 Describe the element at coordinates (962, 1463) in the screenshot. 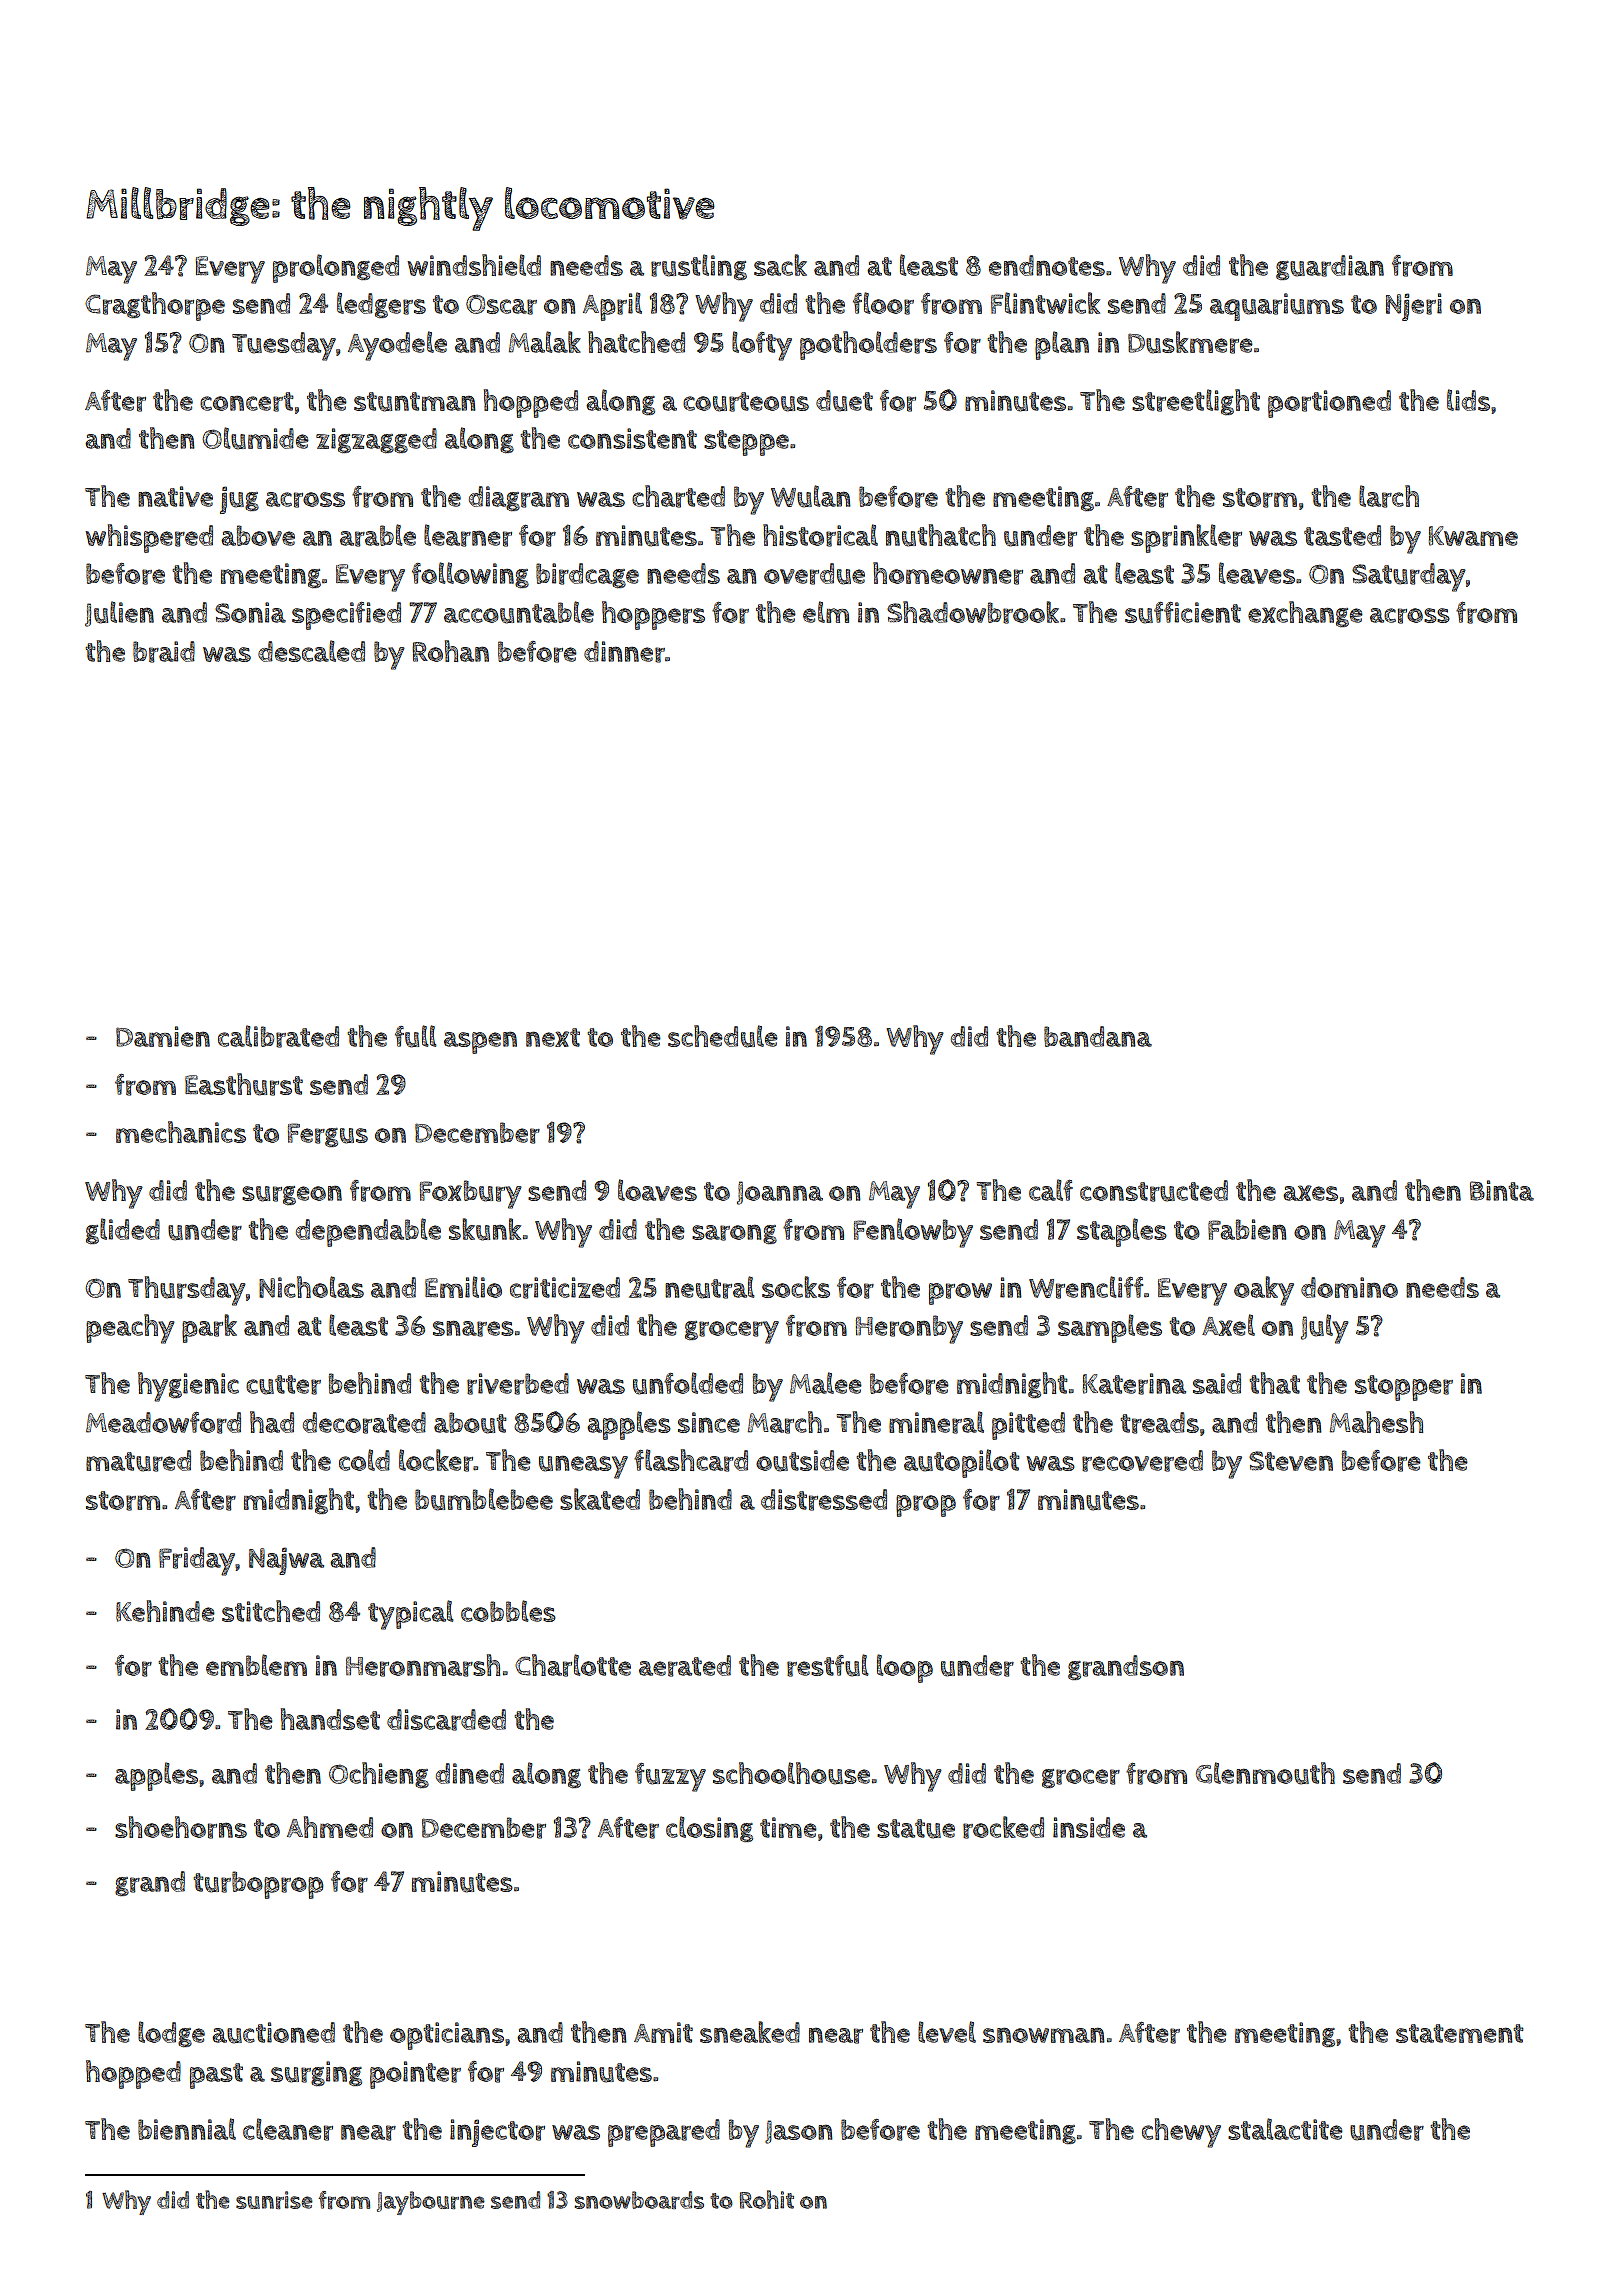

I see `autopilot` at that location.
